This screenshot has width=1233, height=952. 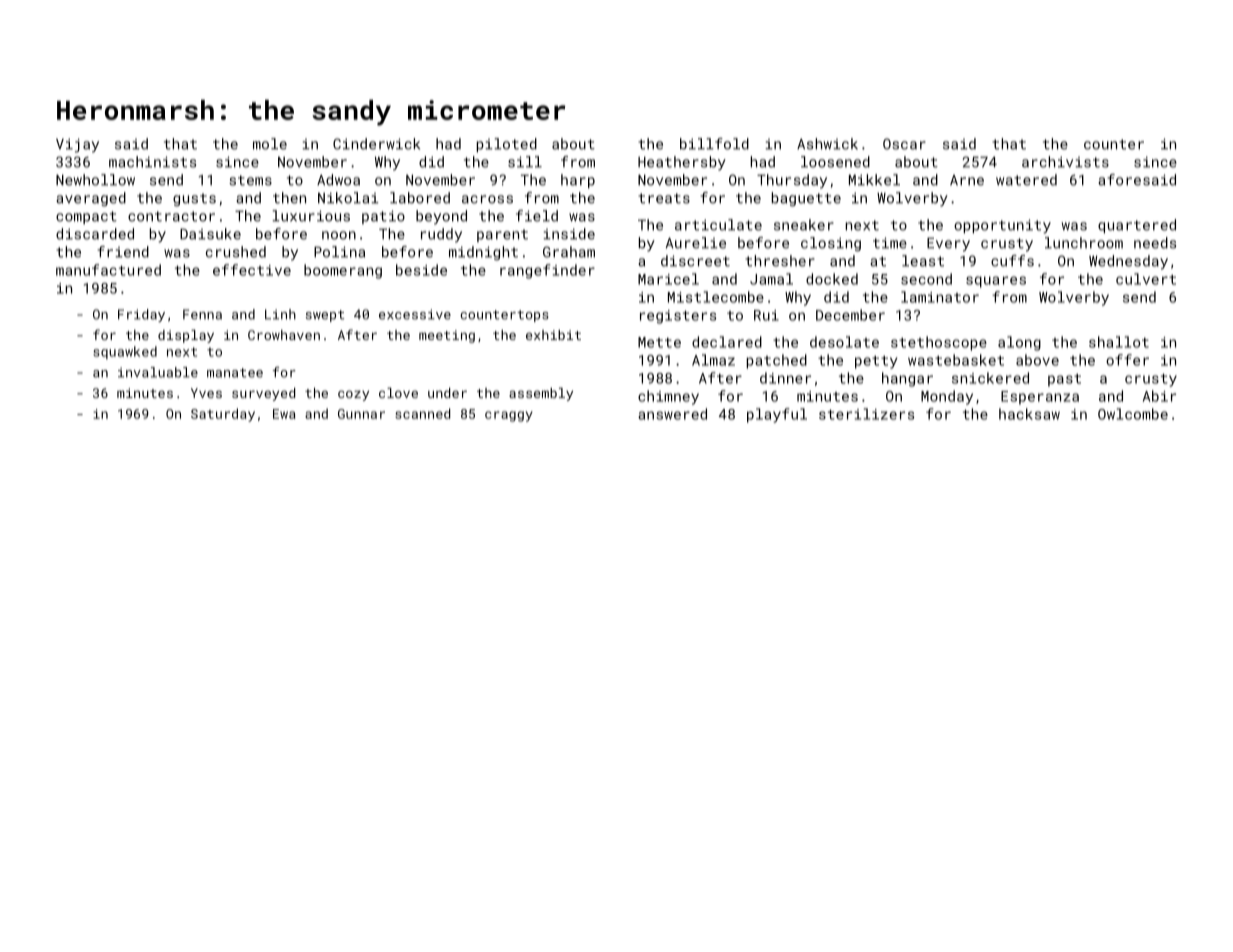 I want to click on Mistlecombe, so click(x=716, y=297).
